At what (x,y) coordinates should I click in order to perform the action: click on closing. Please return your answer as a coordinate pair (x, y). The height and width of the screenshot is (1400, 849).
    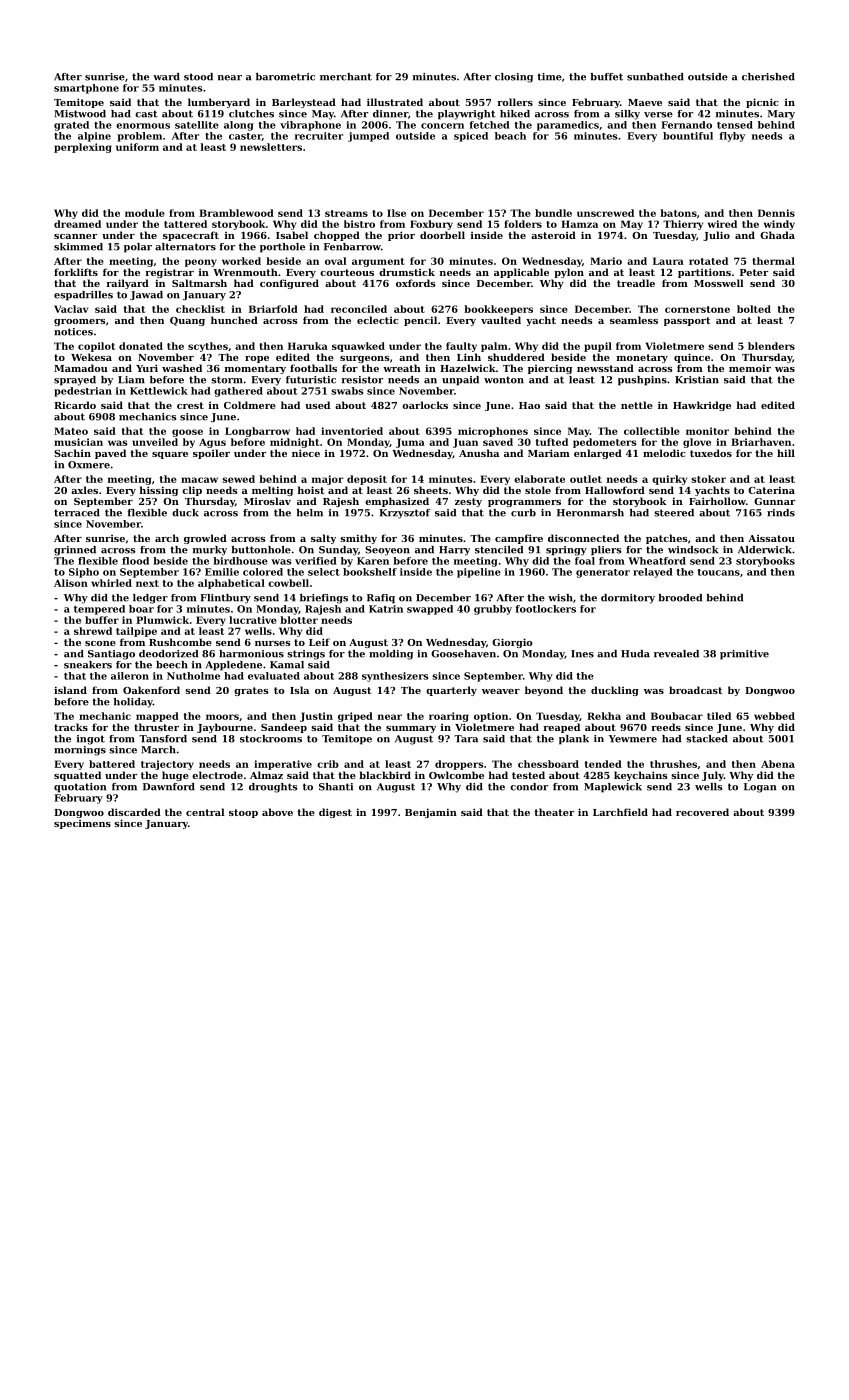
    Looking at the image, I should click on (514, 78).
